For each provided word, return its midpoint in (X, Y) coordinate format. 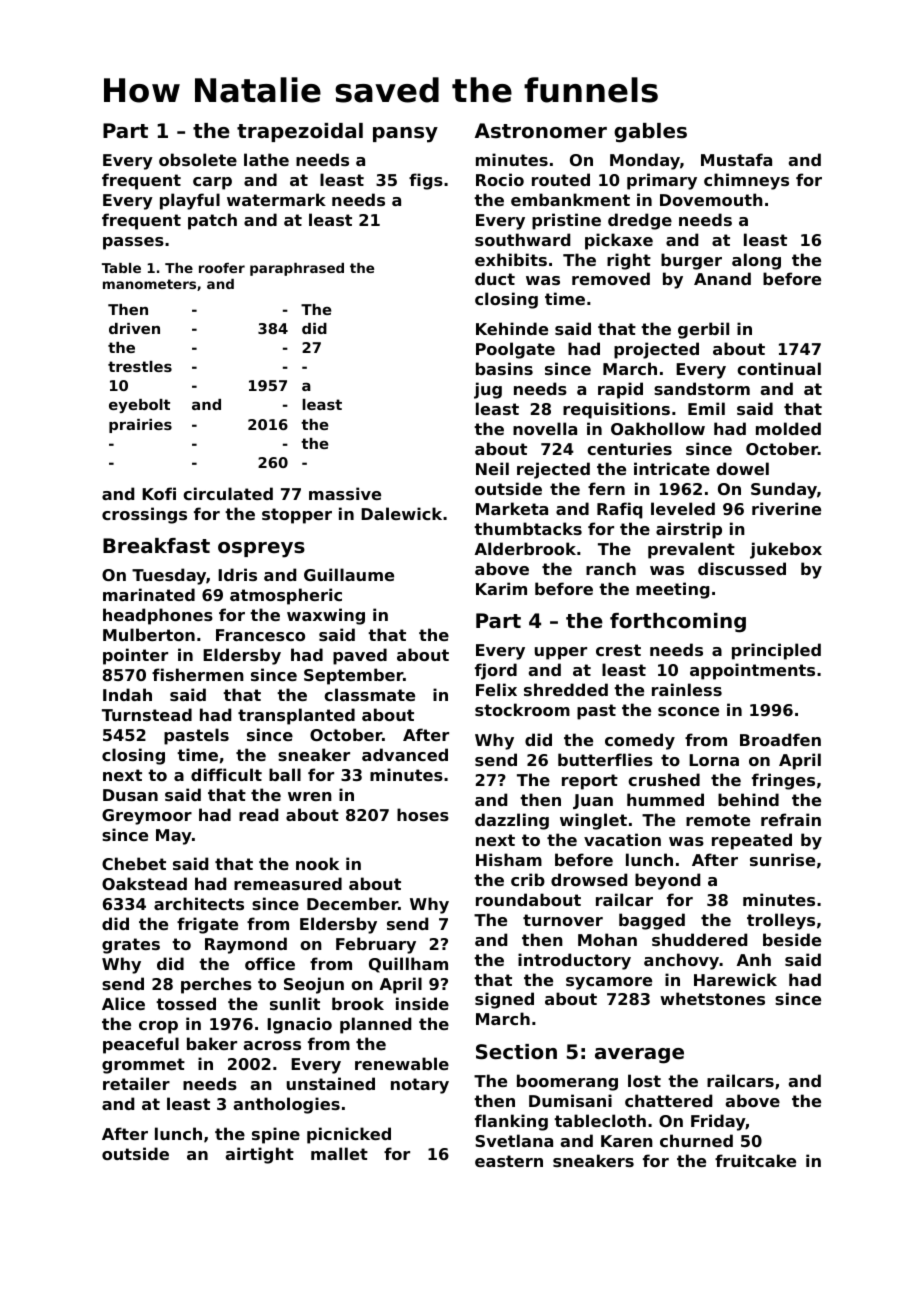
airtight (259, 1155)
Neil (492, 468)
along (756, 261)
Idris (237, 574)
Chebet (134, 863)
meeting (672, 590)
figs (426, 181)
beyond (667, 881)
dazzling (512, 821)
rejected (553, 470)
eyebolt (139, 406)
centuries (629, 448)
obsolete (198, 159)
